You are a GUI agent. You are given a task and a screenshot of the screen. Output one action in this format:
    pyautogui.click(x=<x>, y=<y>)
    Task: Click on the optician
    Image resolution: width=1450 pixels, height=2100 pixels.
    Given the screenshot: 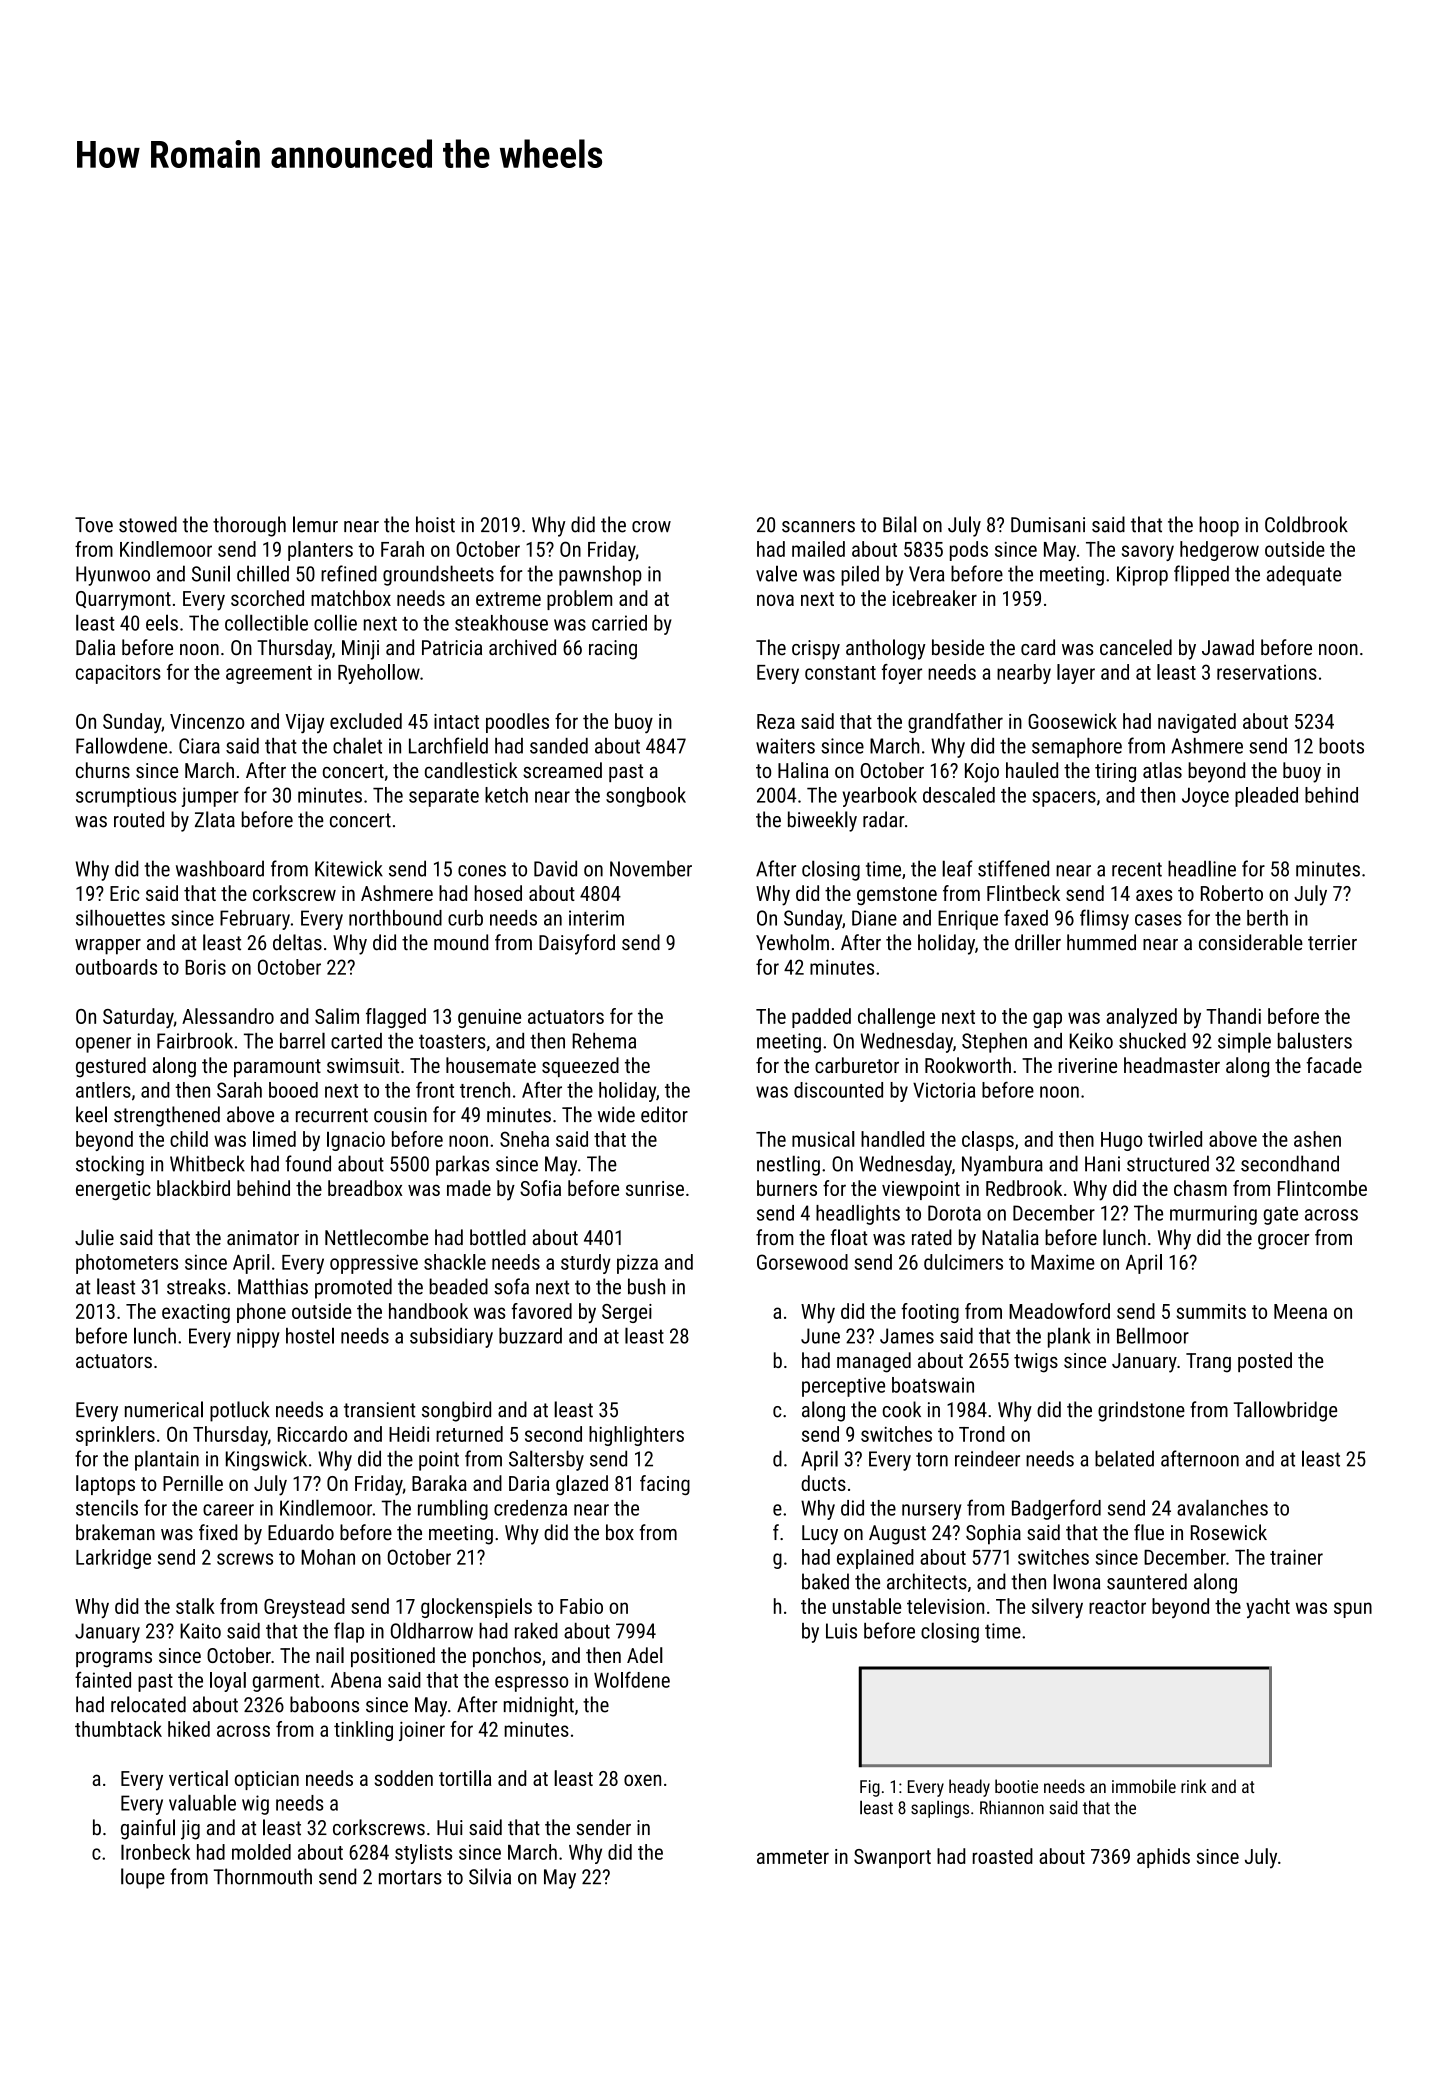 What is the action you would take?
    pyautogui.click(x=267, y=1780)
